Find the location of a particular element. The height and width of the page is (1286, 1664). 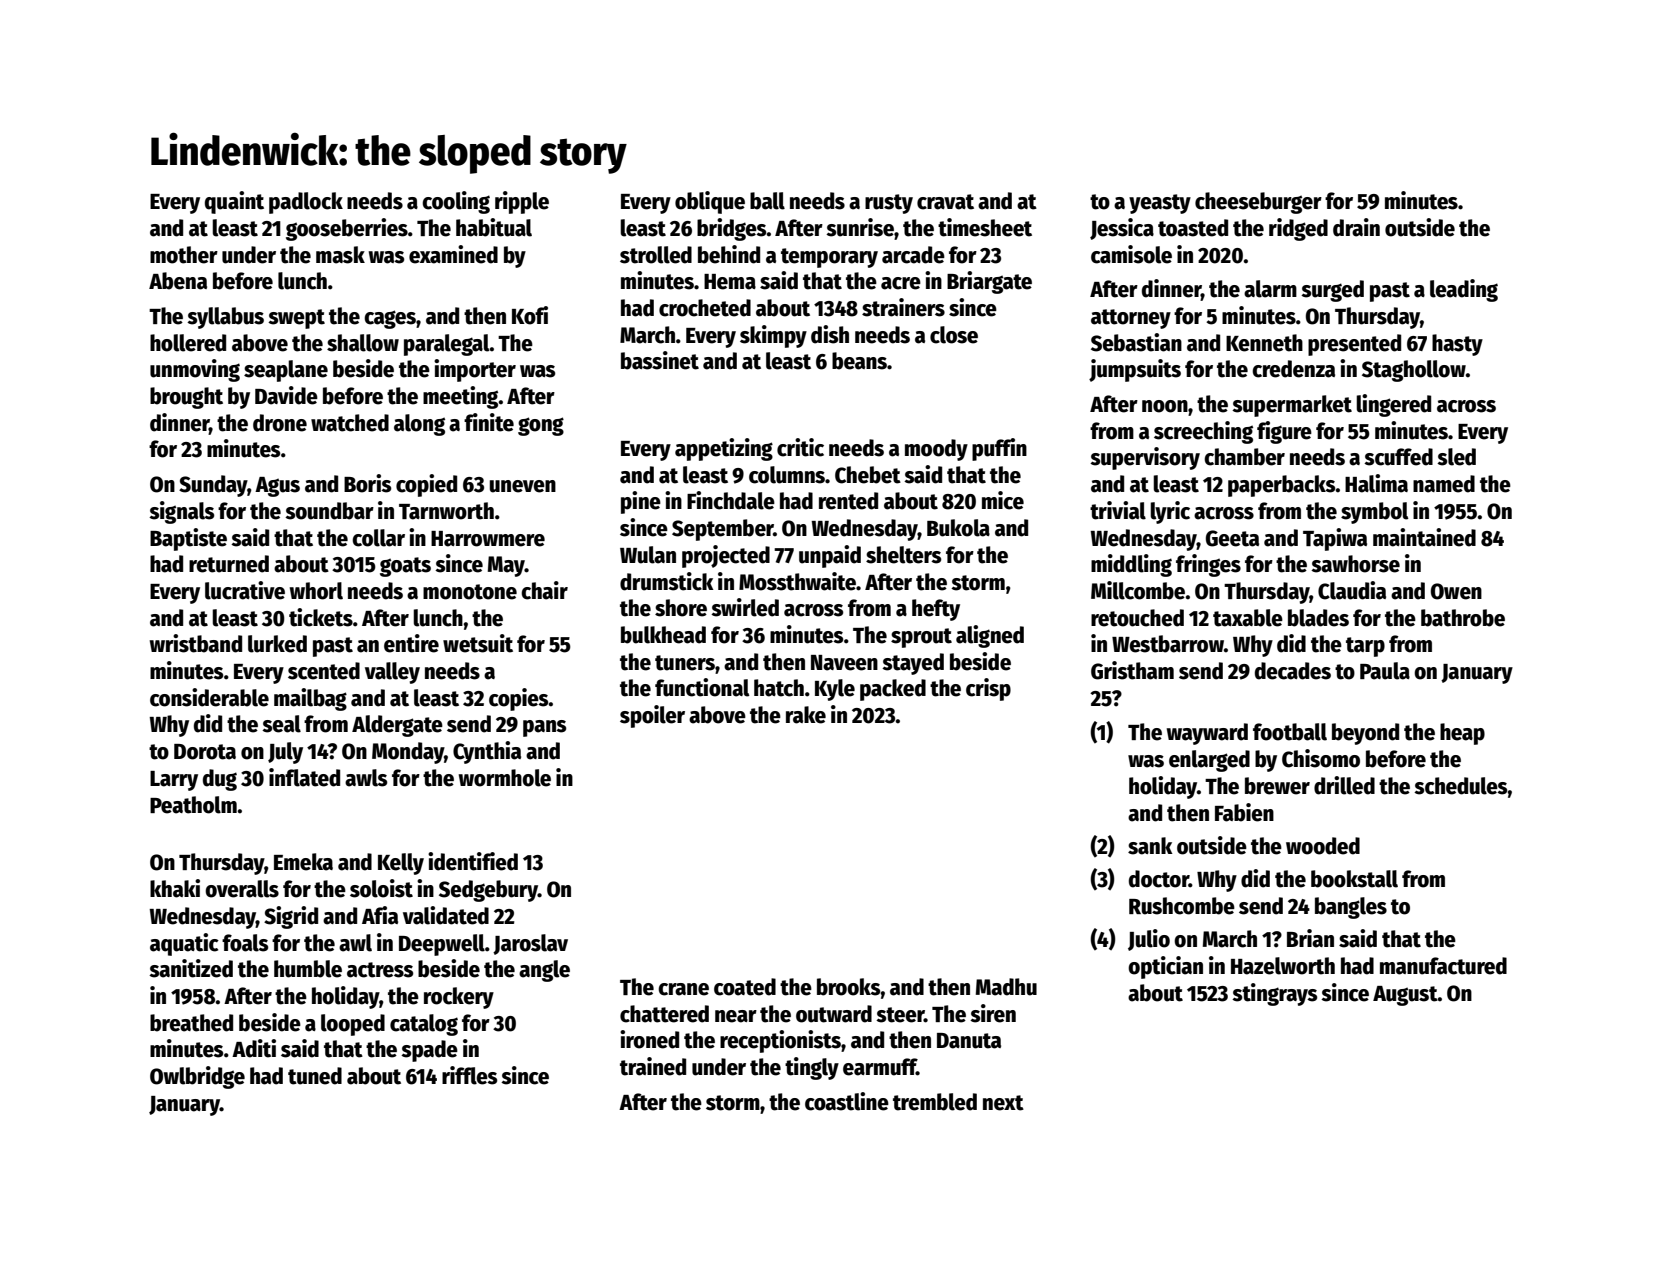

cheeseburger is located at coordinates (1258, 203).
